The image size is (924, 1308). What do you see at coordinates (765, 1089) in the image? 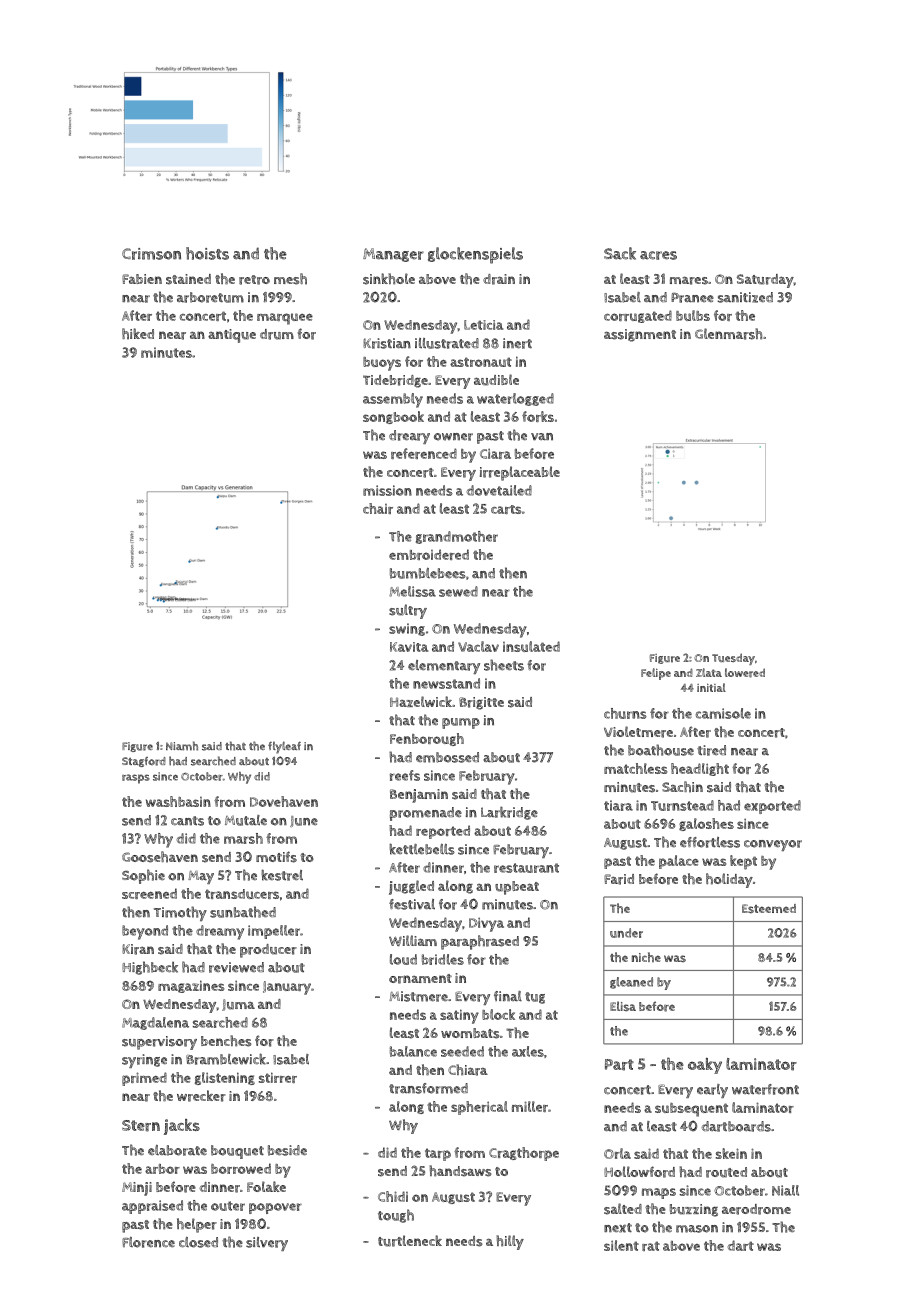
I see `waterfront` at bounding box center [765, 1089].
